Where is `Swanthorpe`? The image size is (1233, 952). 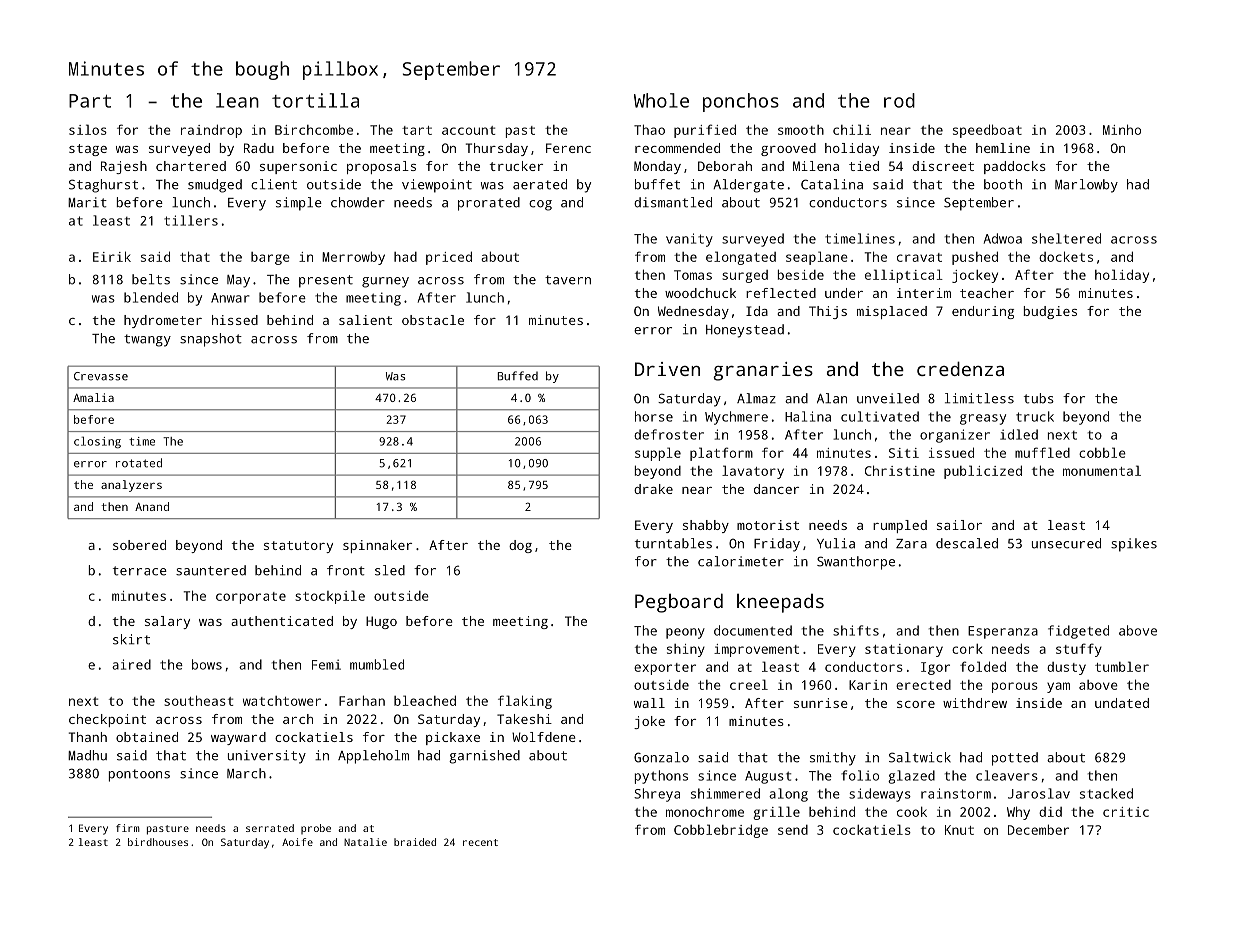
Swanthorpe is located at coordinates (856, 563).
